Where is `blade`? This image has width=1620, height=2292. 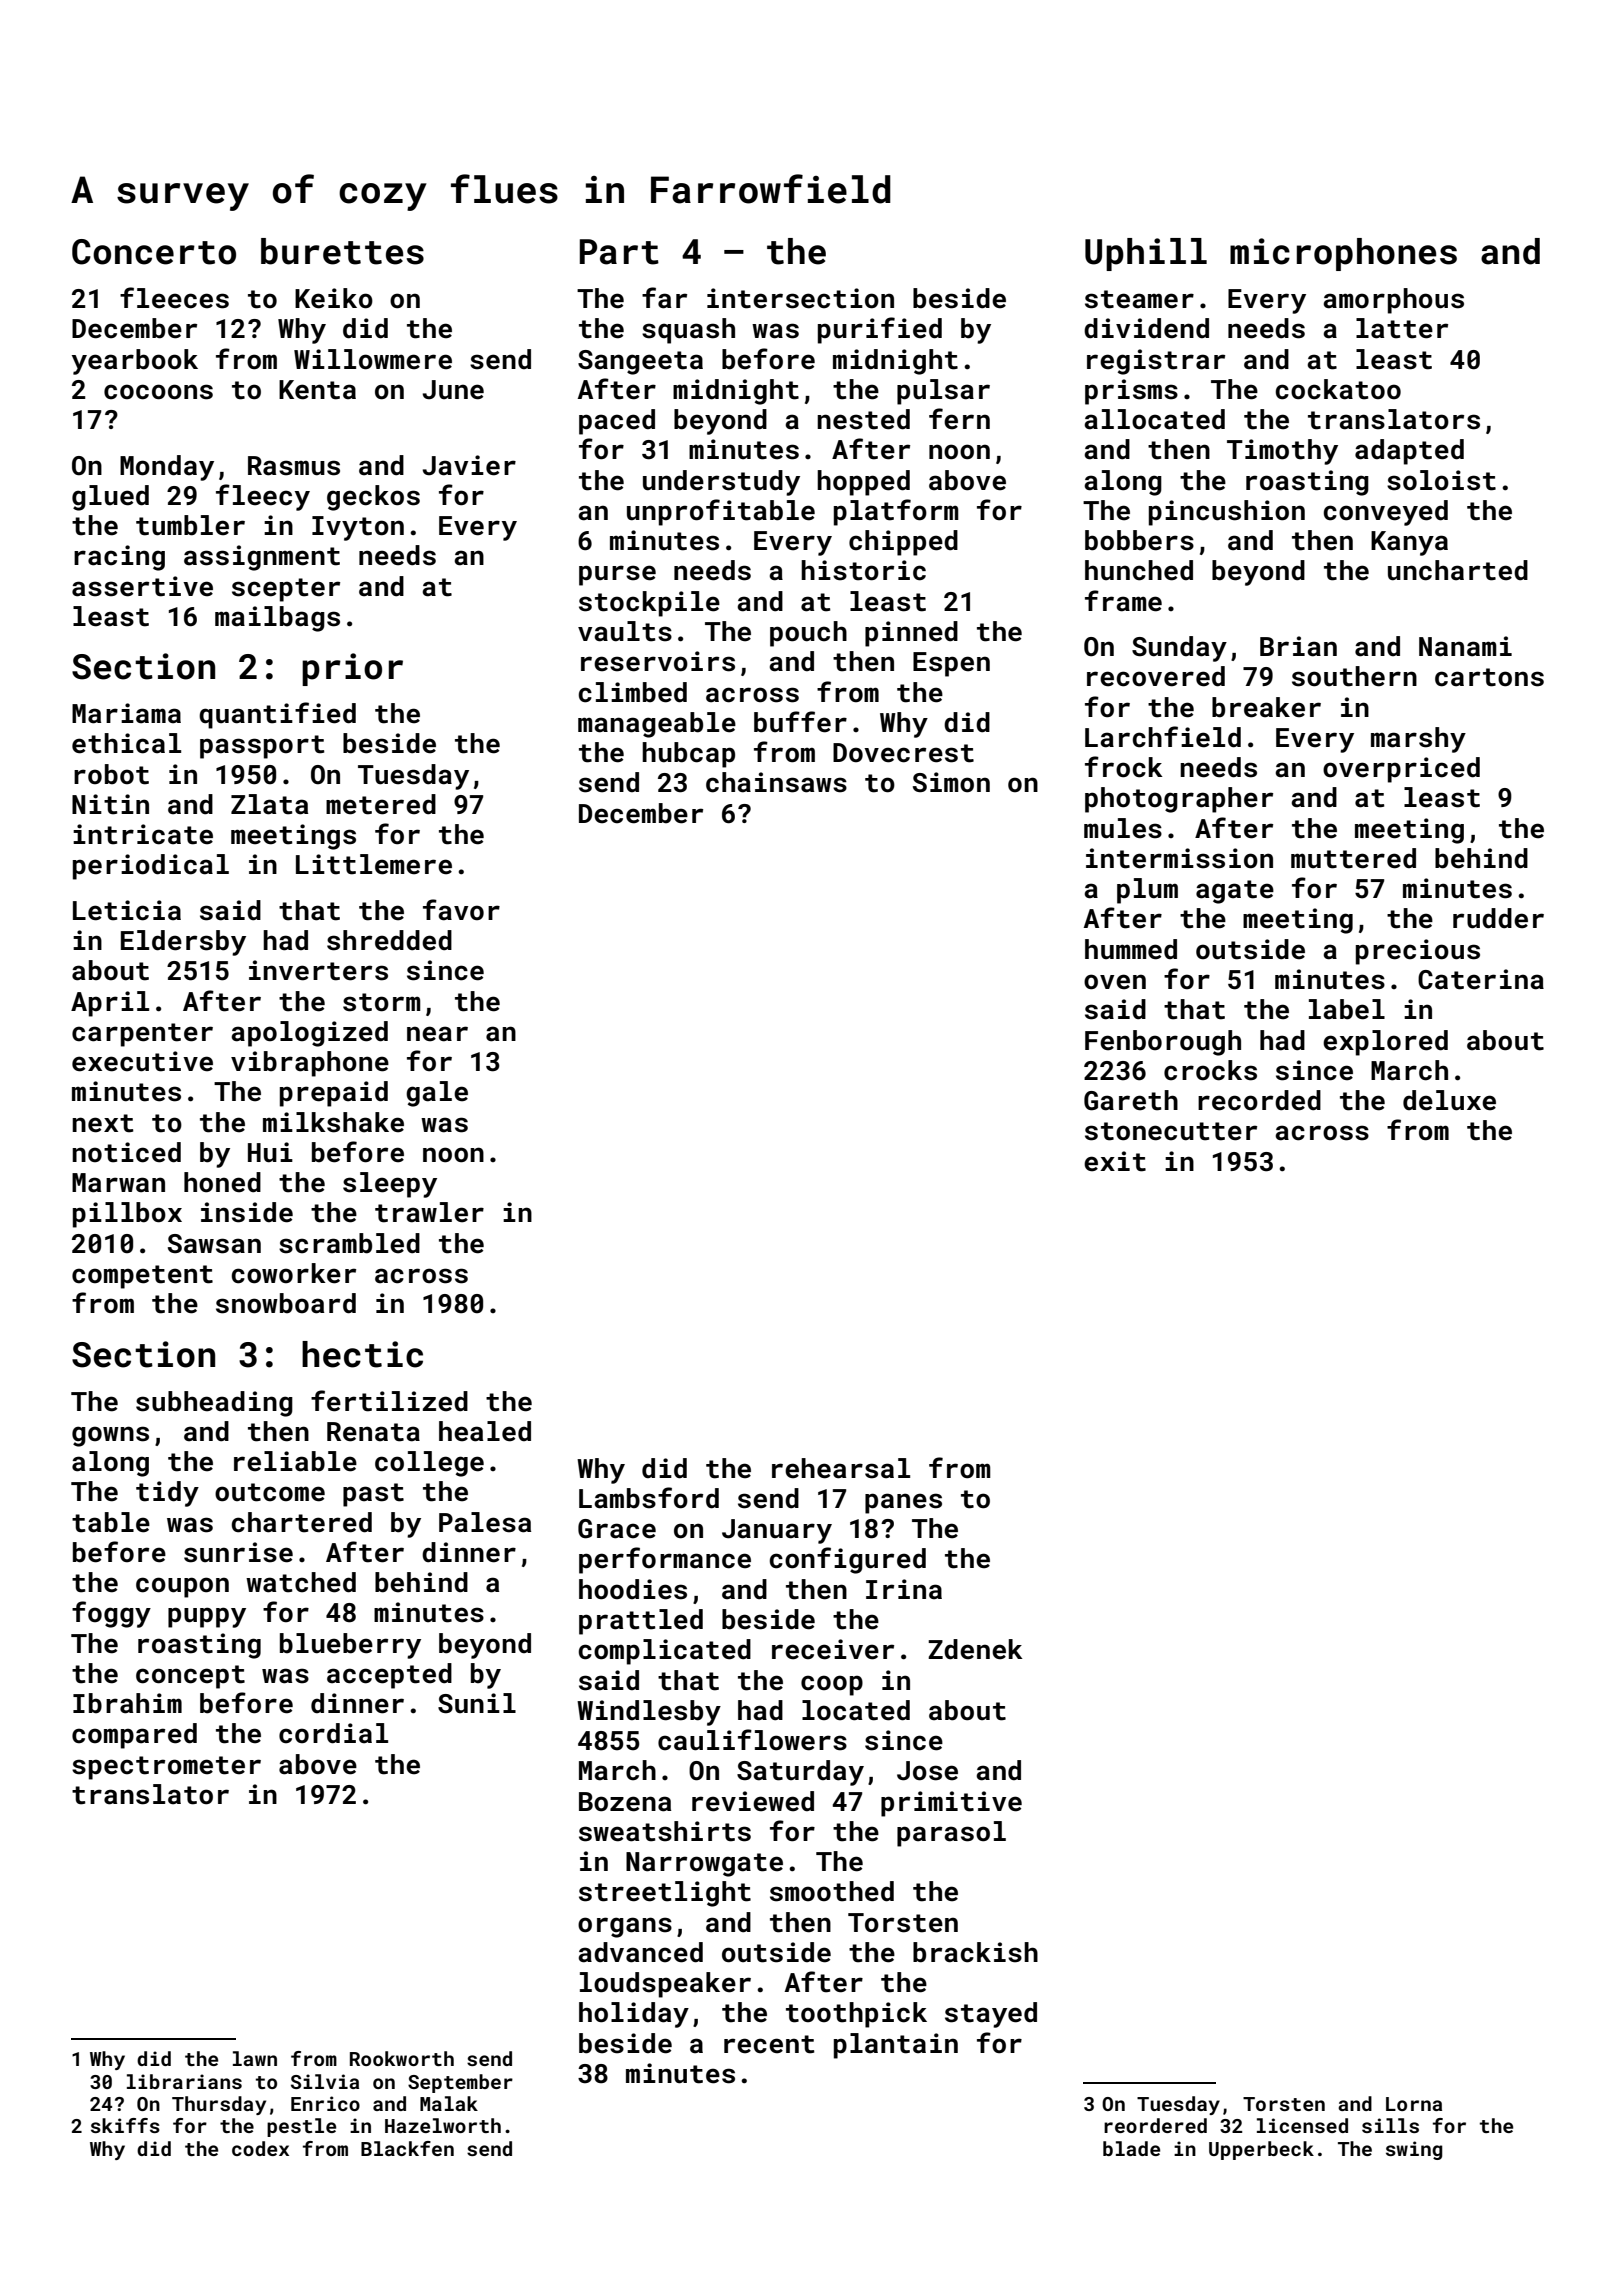
blade is located at coordinates (1131, 2148).
